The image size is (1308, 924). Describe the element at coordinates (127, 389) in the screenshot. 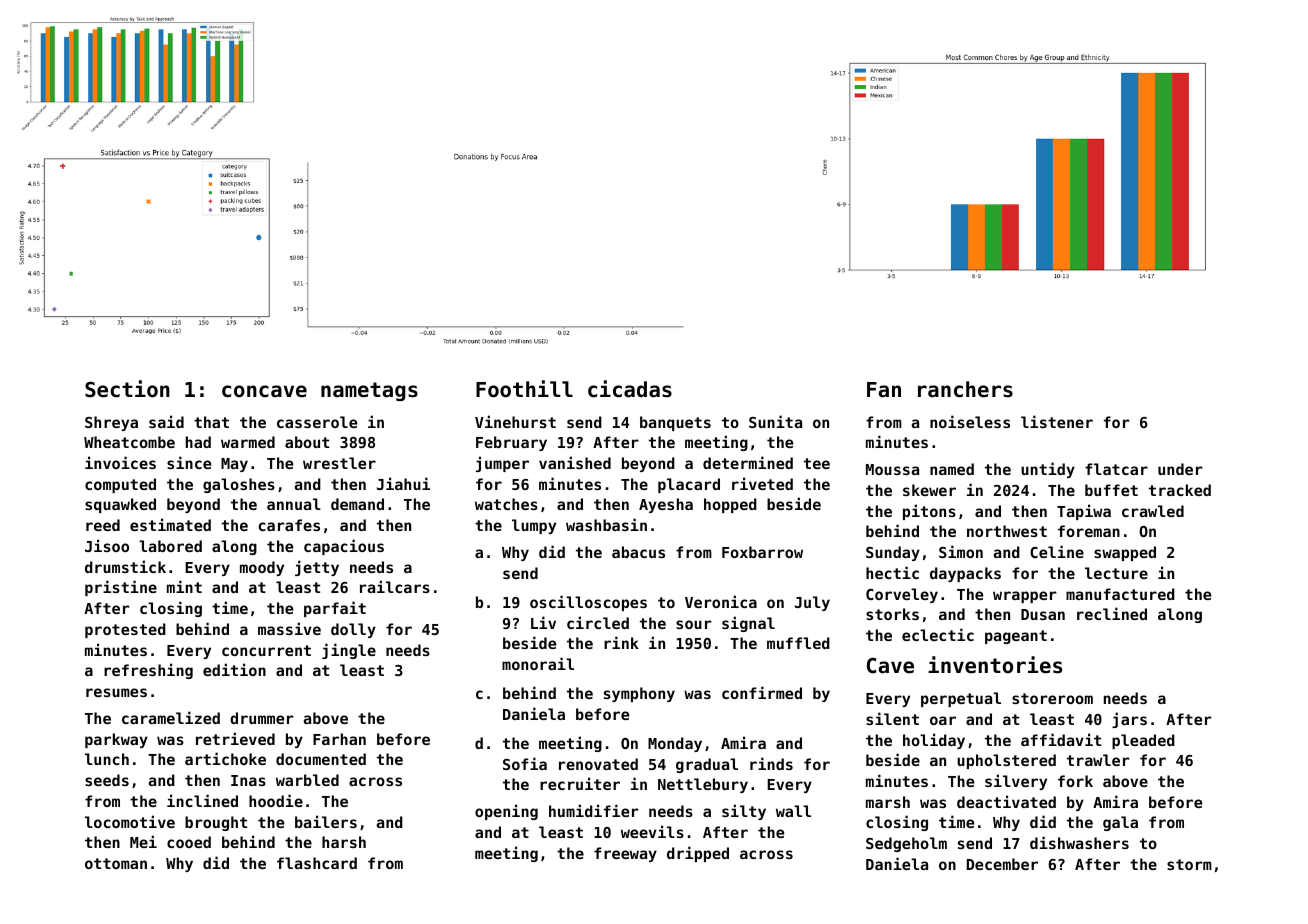

I see `Section` at that location.
